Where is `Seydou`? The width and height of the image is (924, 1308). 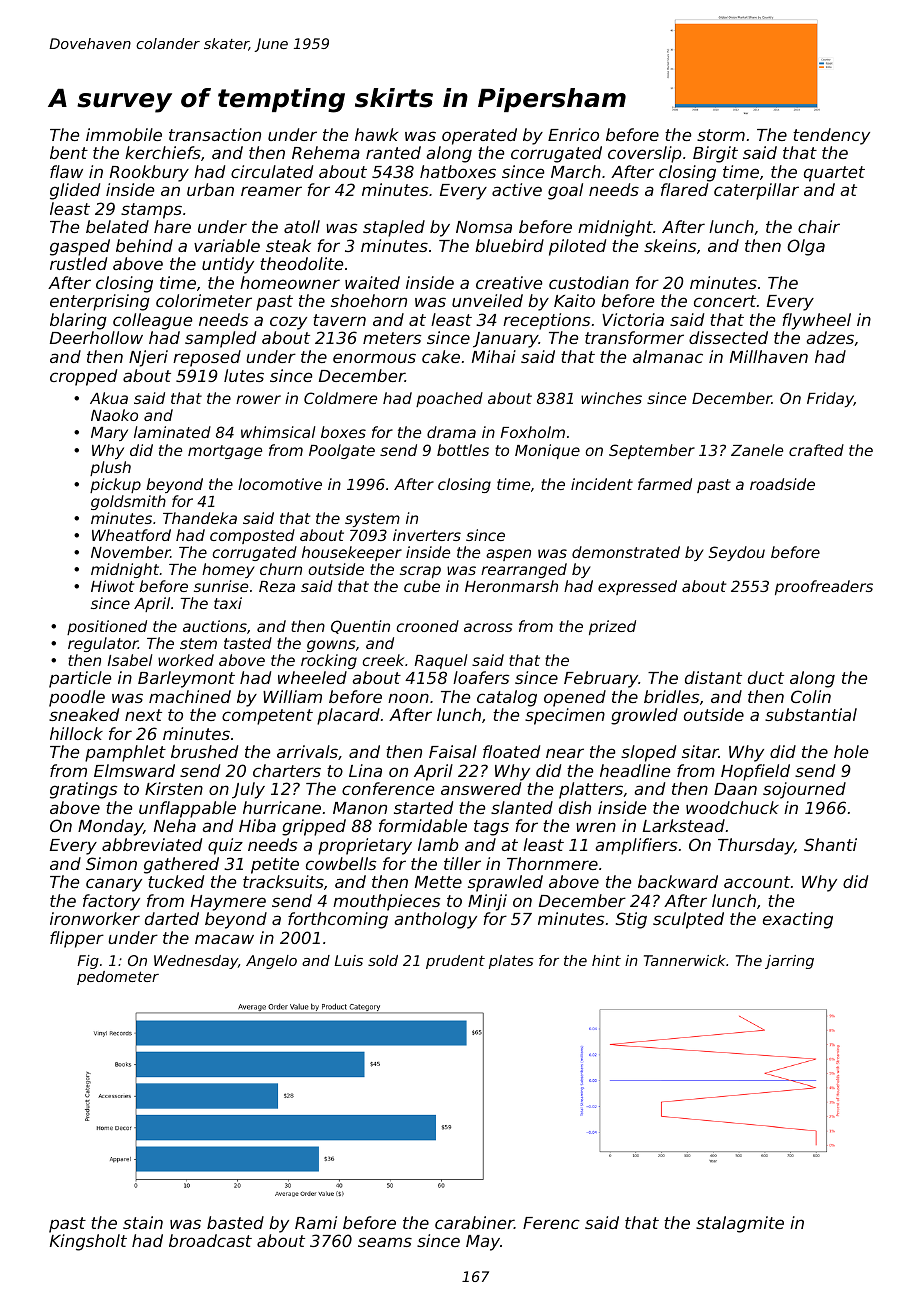
Seydou is located at coordinates (737, 553).
